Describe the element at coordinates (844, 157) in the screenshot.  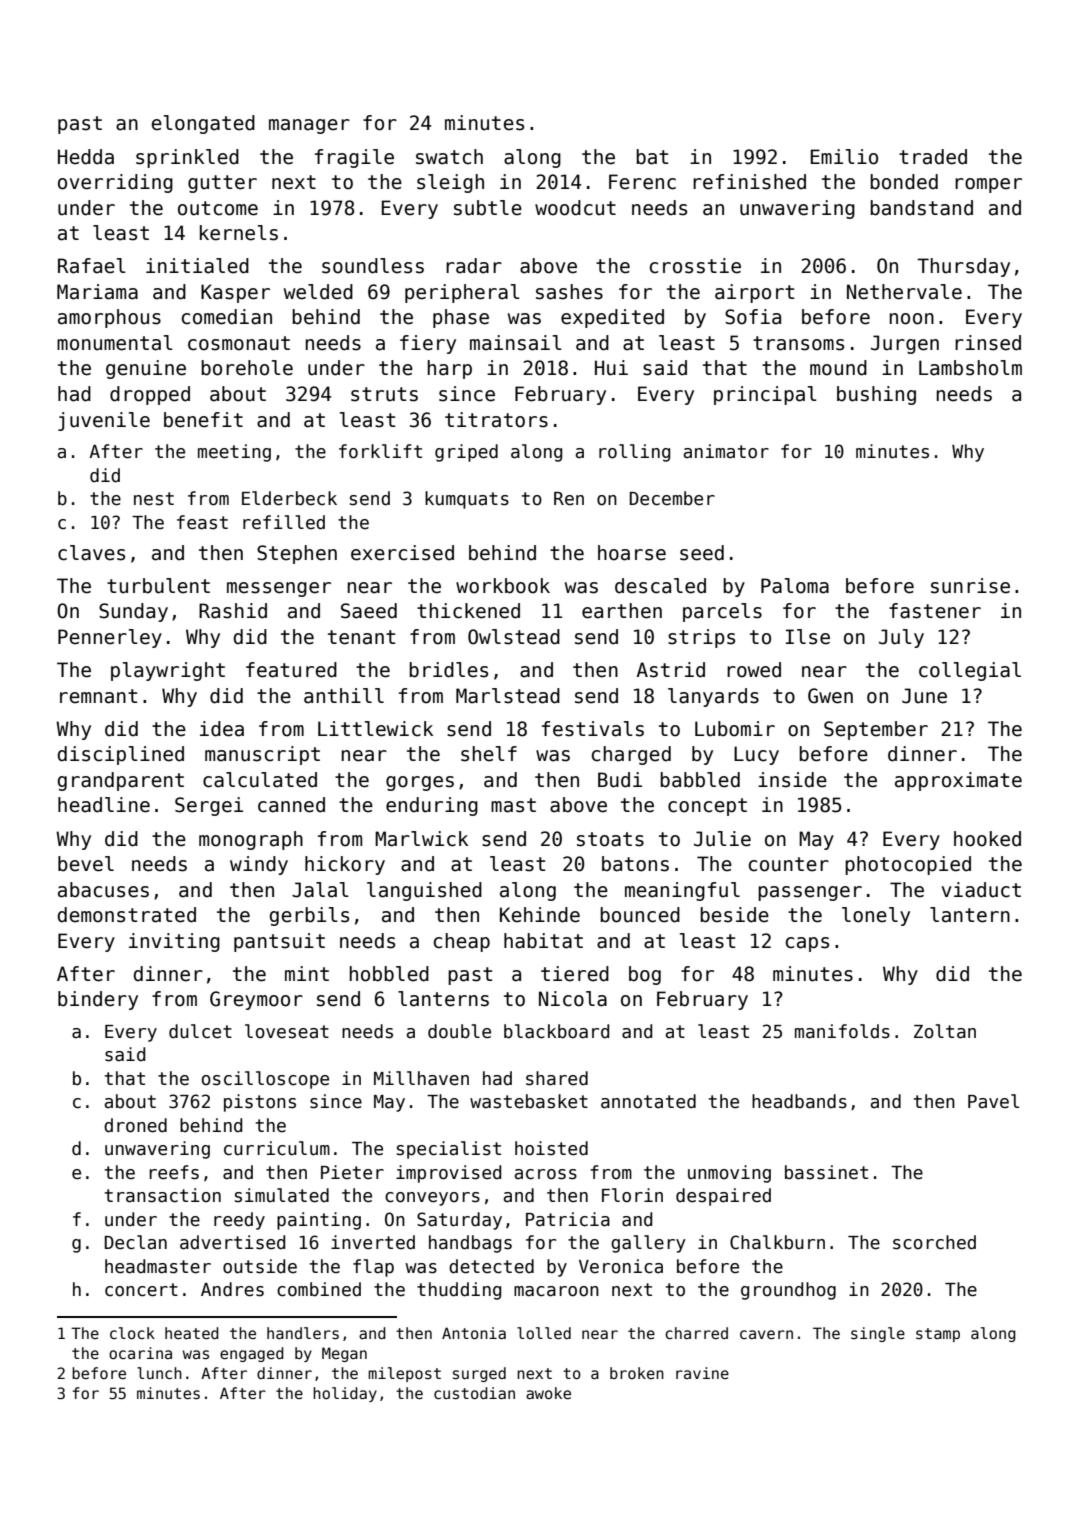
I see `Emilio` at that location.
